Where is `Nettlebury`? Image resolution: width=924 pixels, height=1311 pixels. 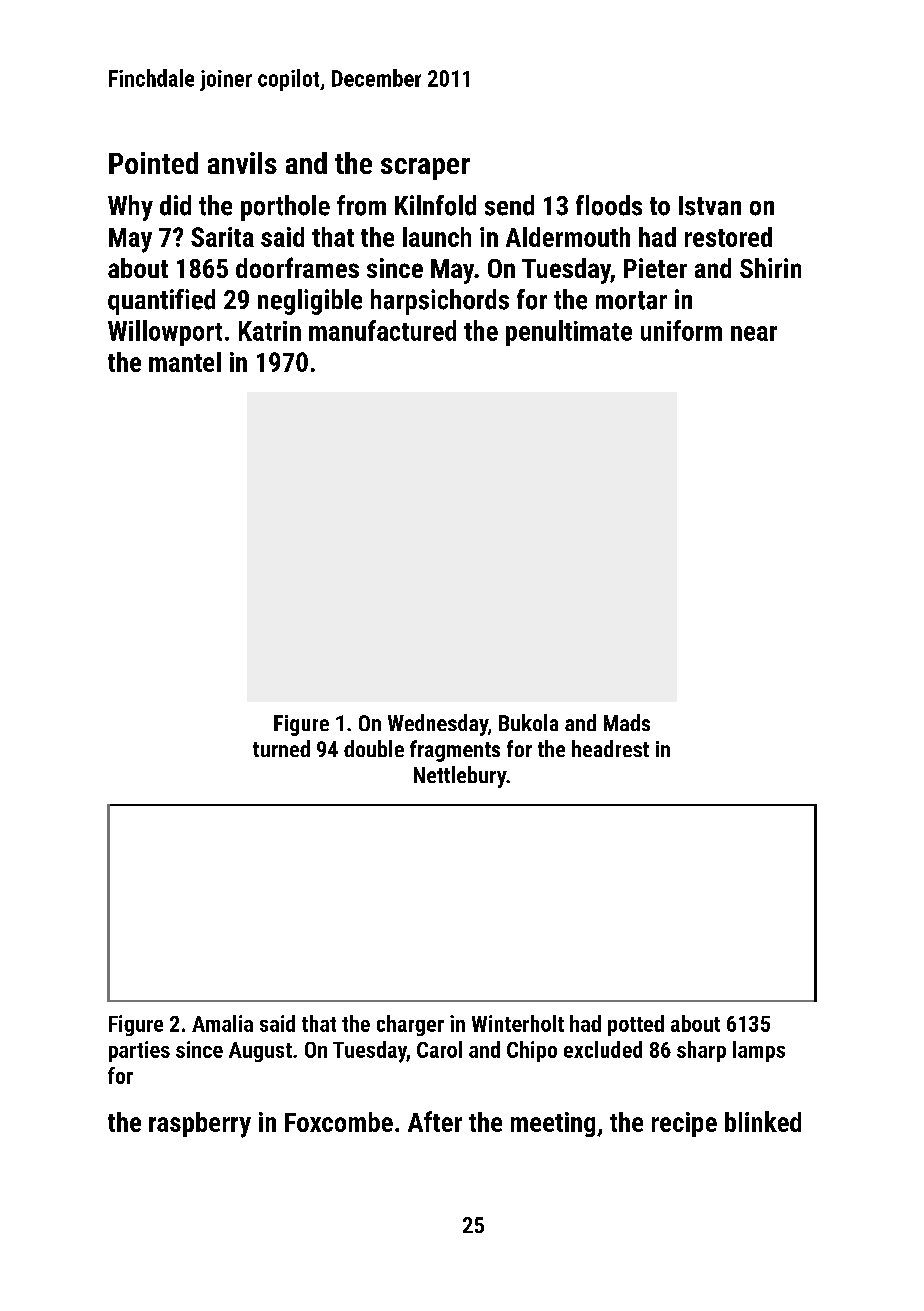 Nettlebury is located at coordinates (460, 777).
